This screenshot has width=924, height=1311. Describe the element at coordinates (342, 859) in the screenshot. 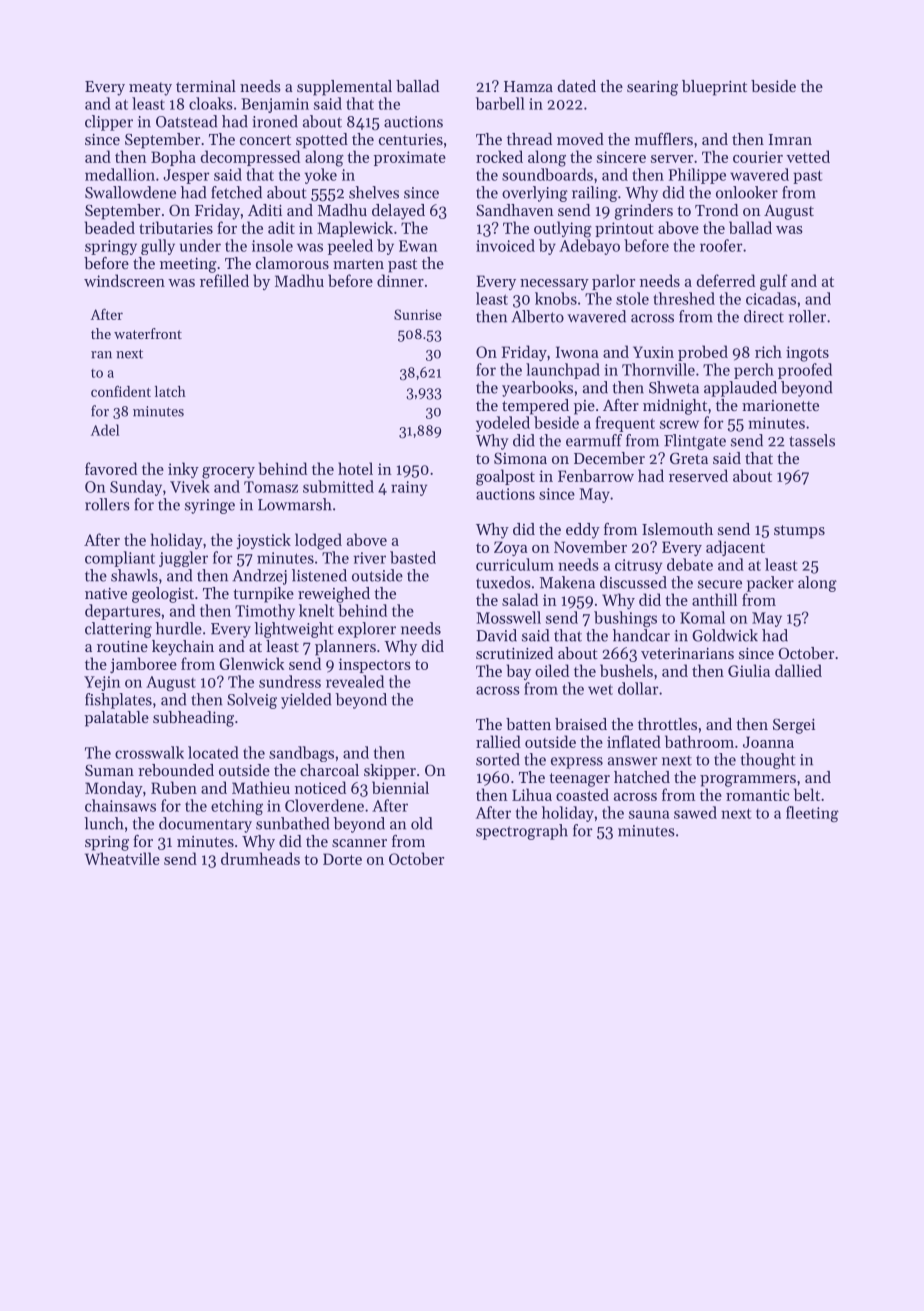

I see `Dorte` at that location.
